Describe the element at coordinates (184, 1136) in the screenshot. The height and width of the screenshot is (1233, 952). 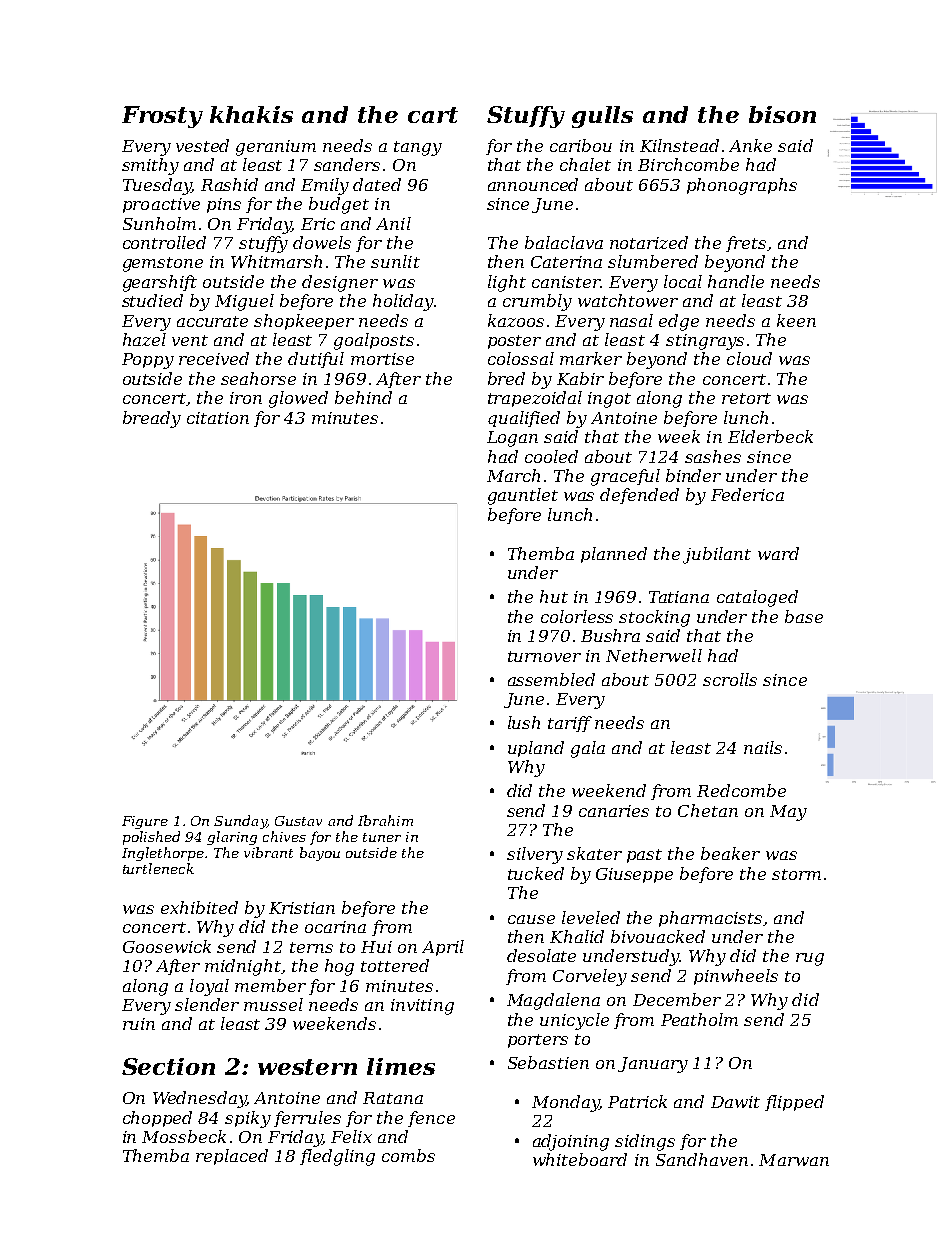
I see `Mossbeck` at that location.
